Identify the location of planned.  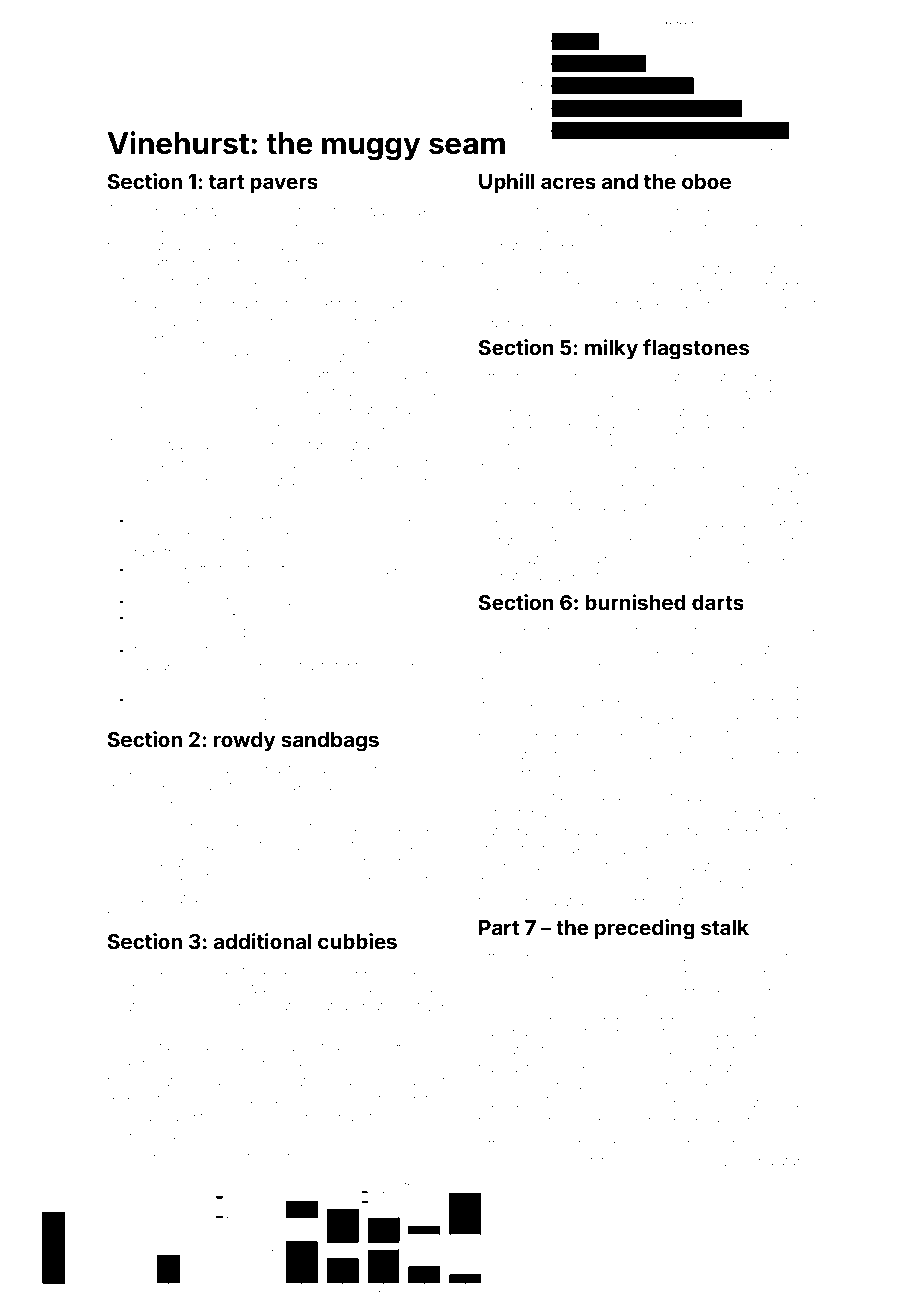
(348, 1048).
